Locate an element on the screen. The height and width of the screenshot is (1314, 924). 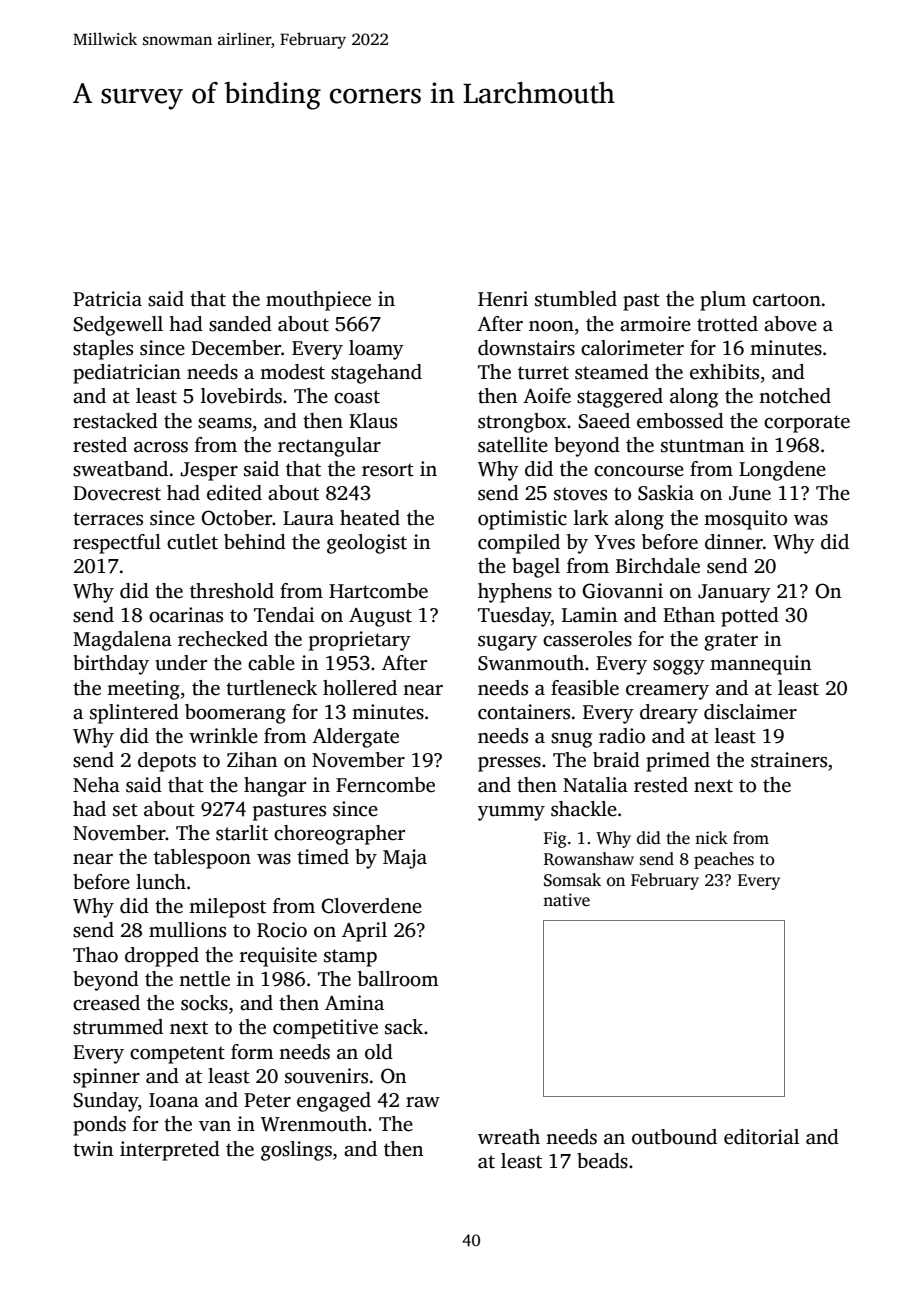
optimistic is located at coordinates (522, 520).
